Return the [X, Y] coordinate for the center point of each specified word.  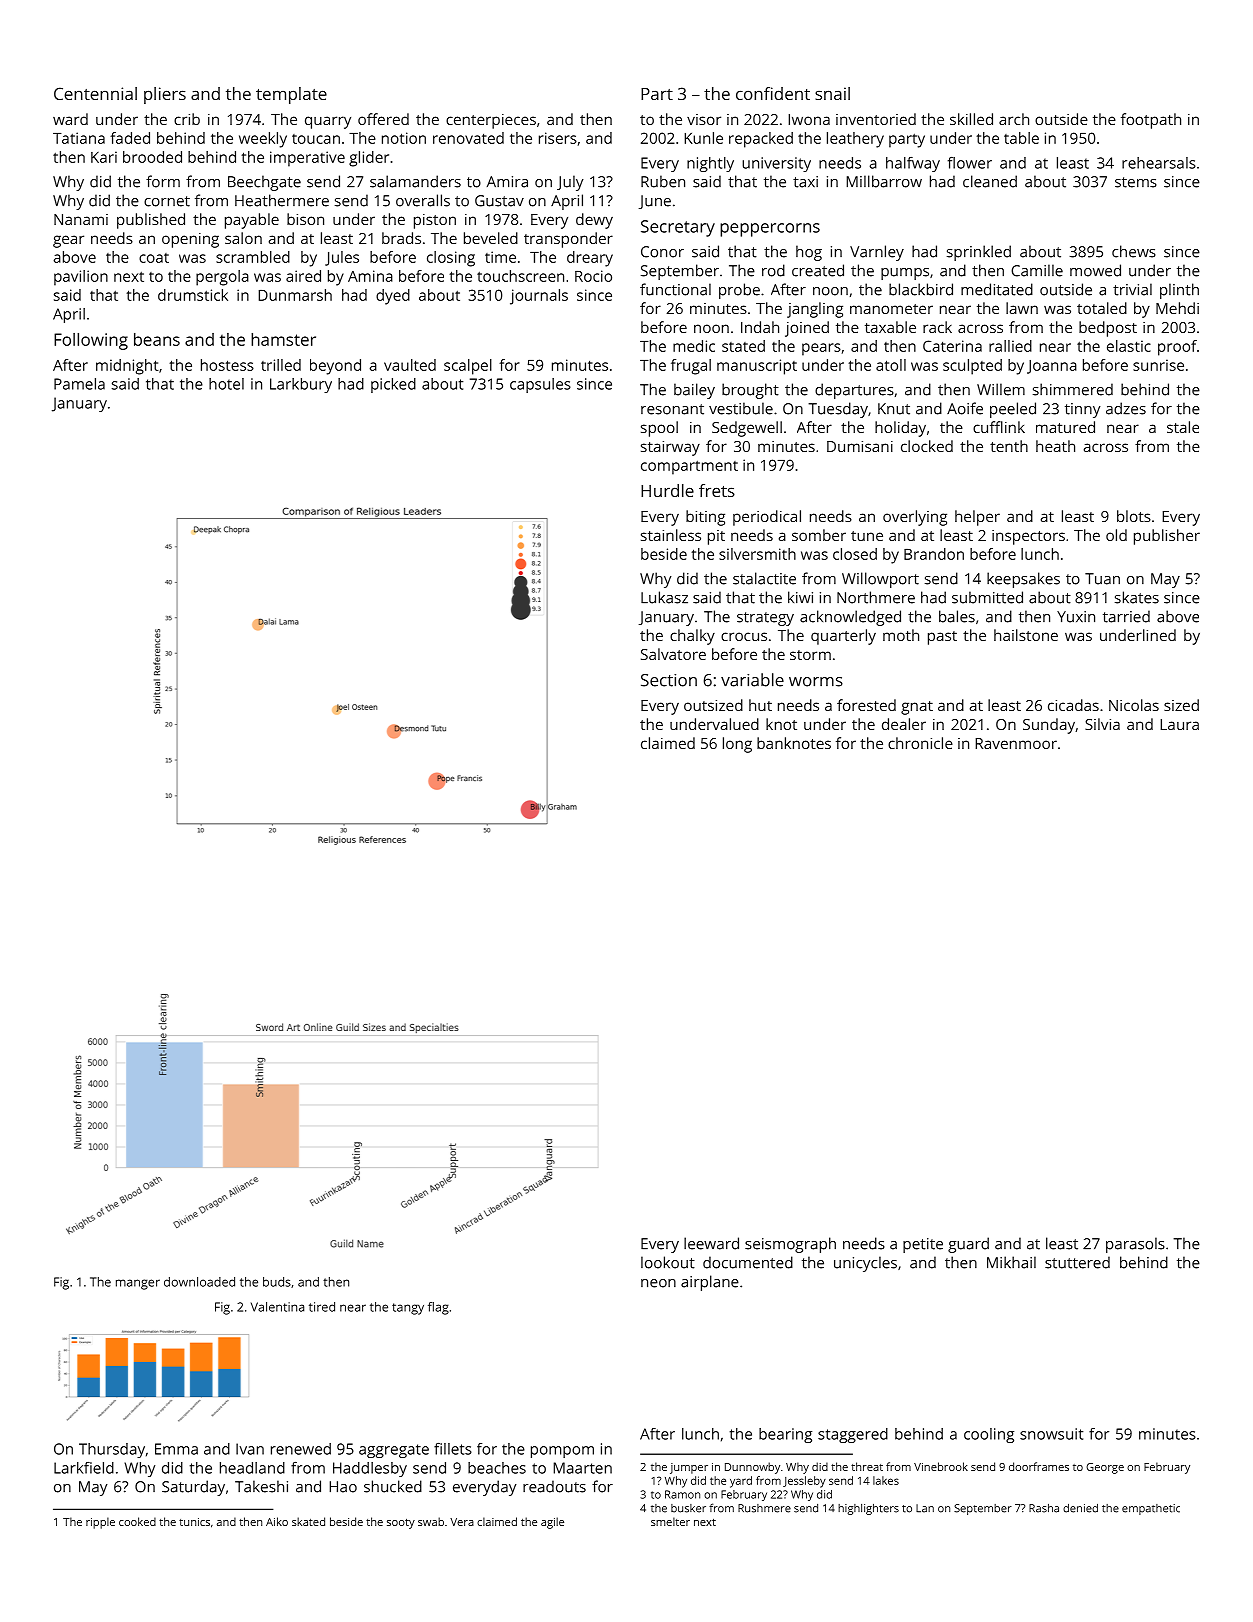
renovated [468, 138]
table [1021, 138]
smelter [670, 1521]
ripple [100, 1523]
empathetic [1151, 1509]
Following [91, 341]
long [737, 745]
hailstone [1026, 635]
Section [669, 680]
